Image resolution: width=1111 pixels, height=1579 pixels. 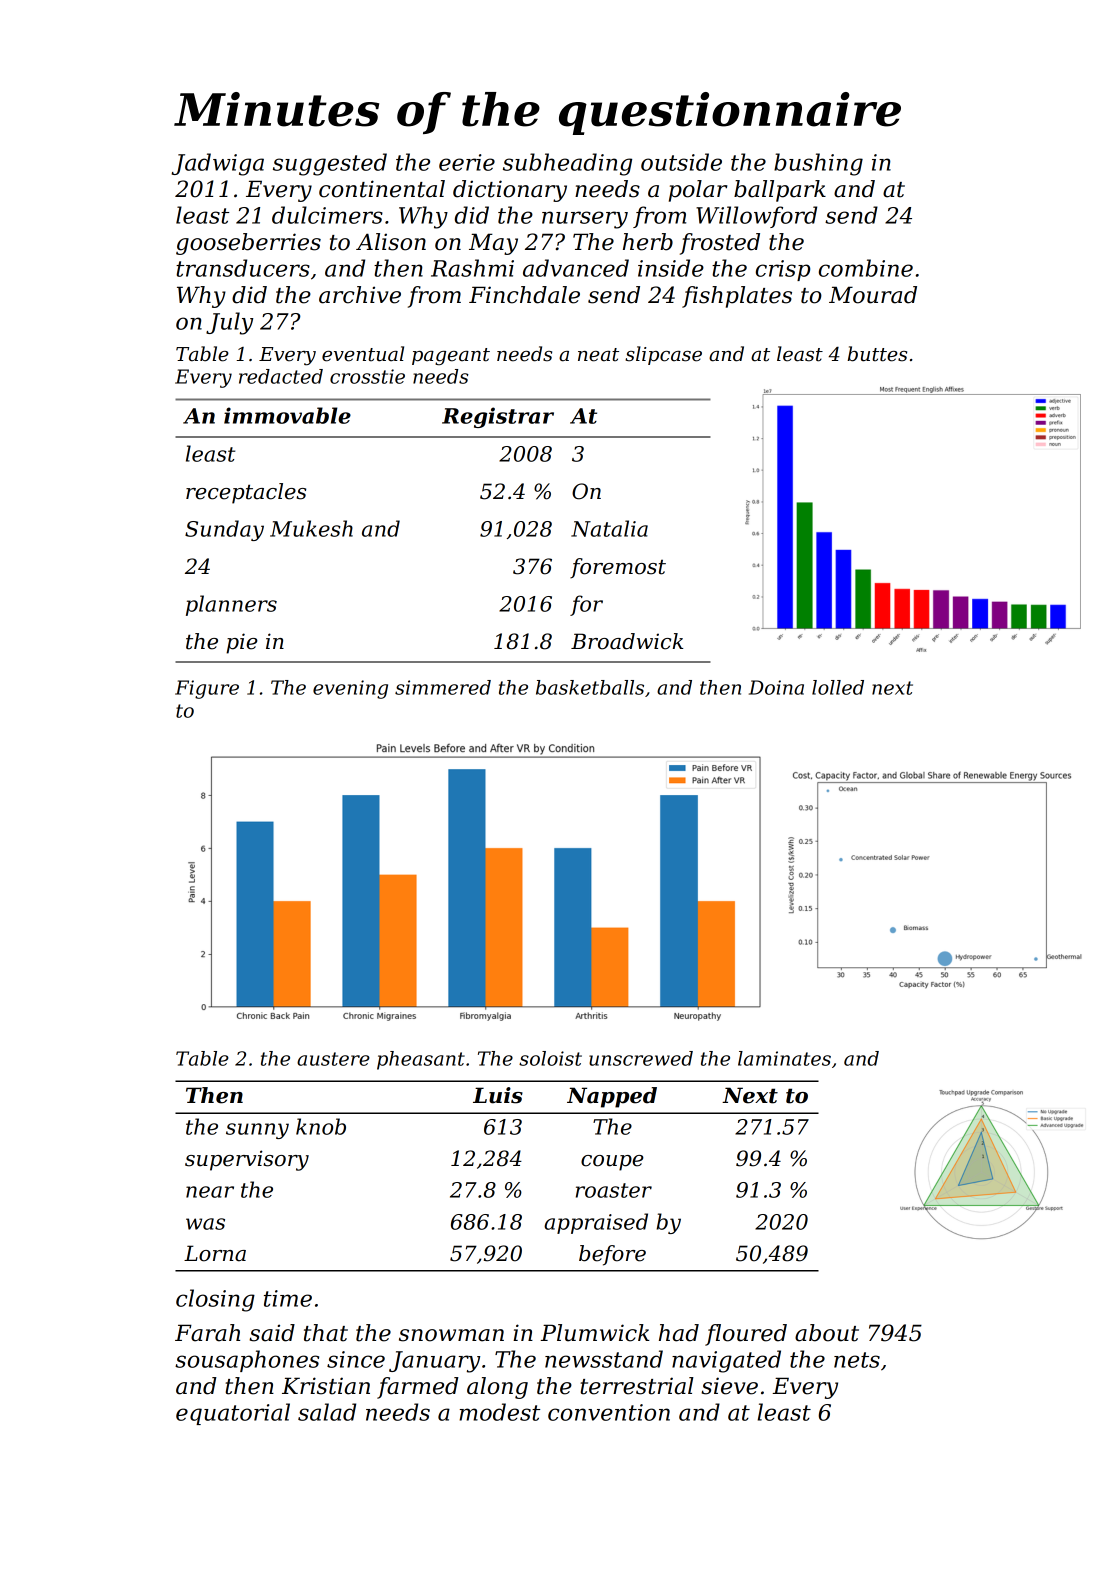 I want to click on modest, so click(x=499, y=1412).
